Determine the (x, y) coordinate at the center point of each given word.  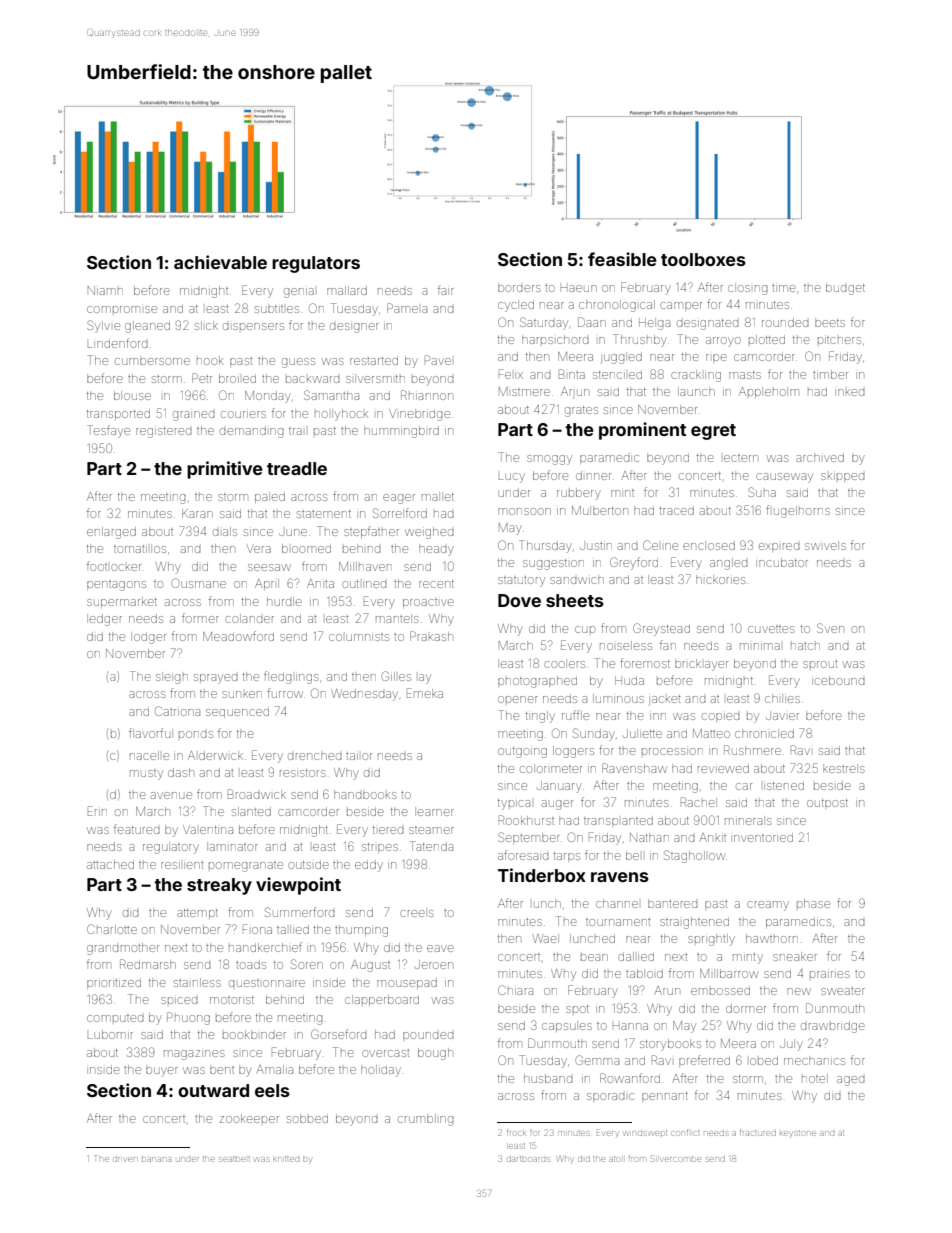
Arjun (575, 393)
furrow (285, 693)
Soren (307, 964)
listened (784, 786)
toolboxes (703, 259)
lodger (148, 638)
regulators (316, 264)
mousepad (407, 983)
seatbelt (234, 1159)
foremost (645, 663)
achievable (220, 262)
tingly (540, 717)
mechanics (814, 1060)
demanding (251, 432)
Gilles (396, 676)
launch (696, 391)
